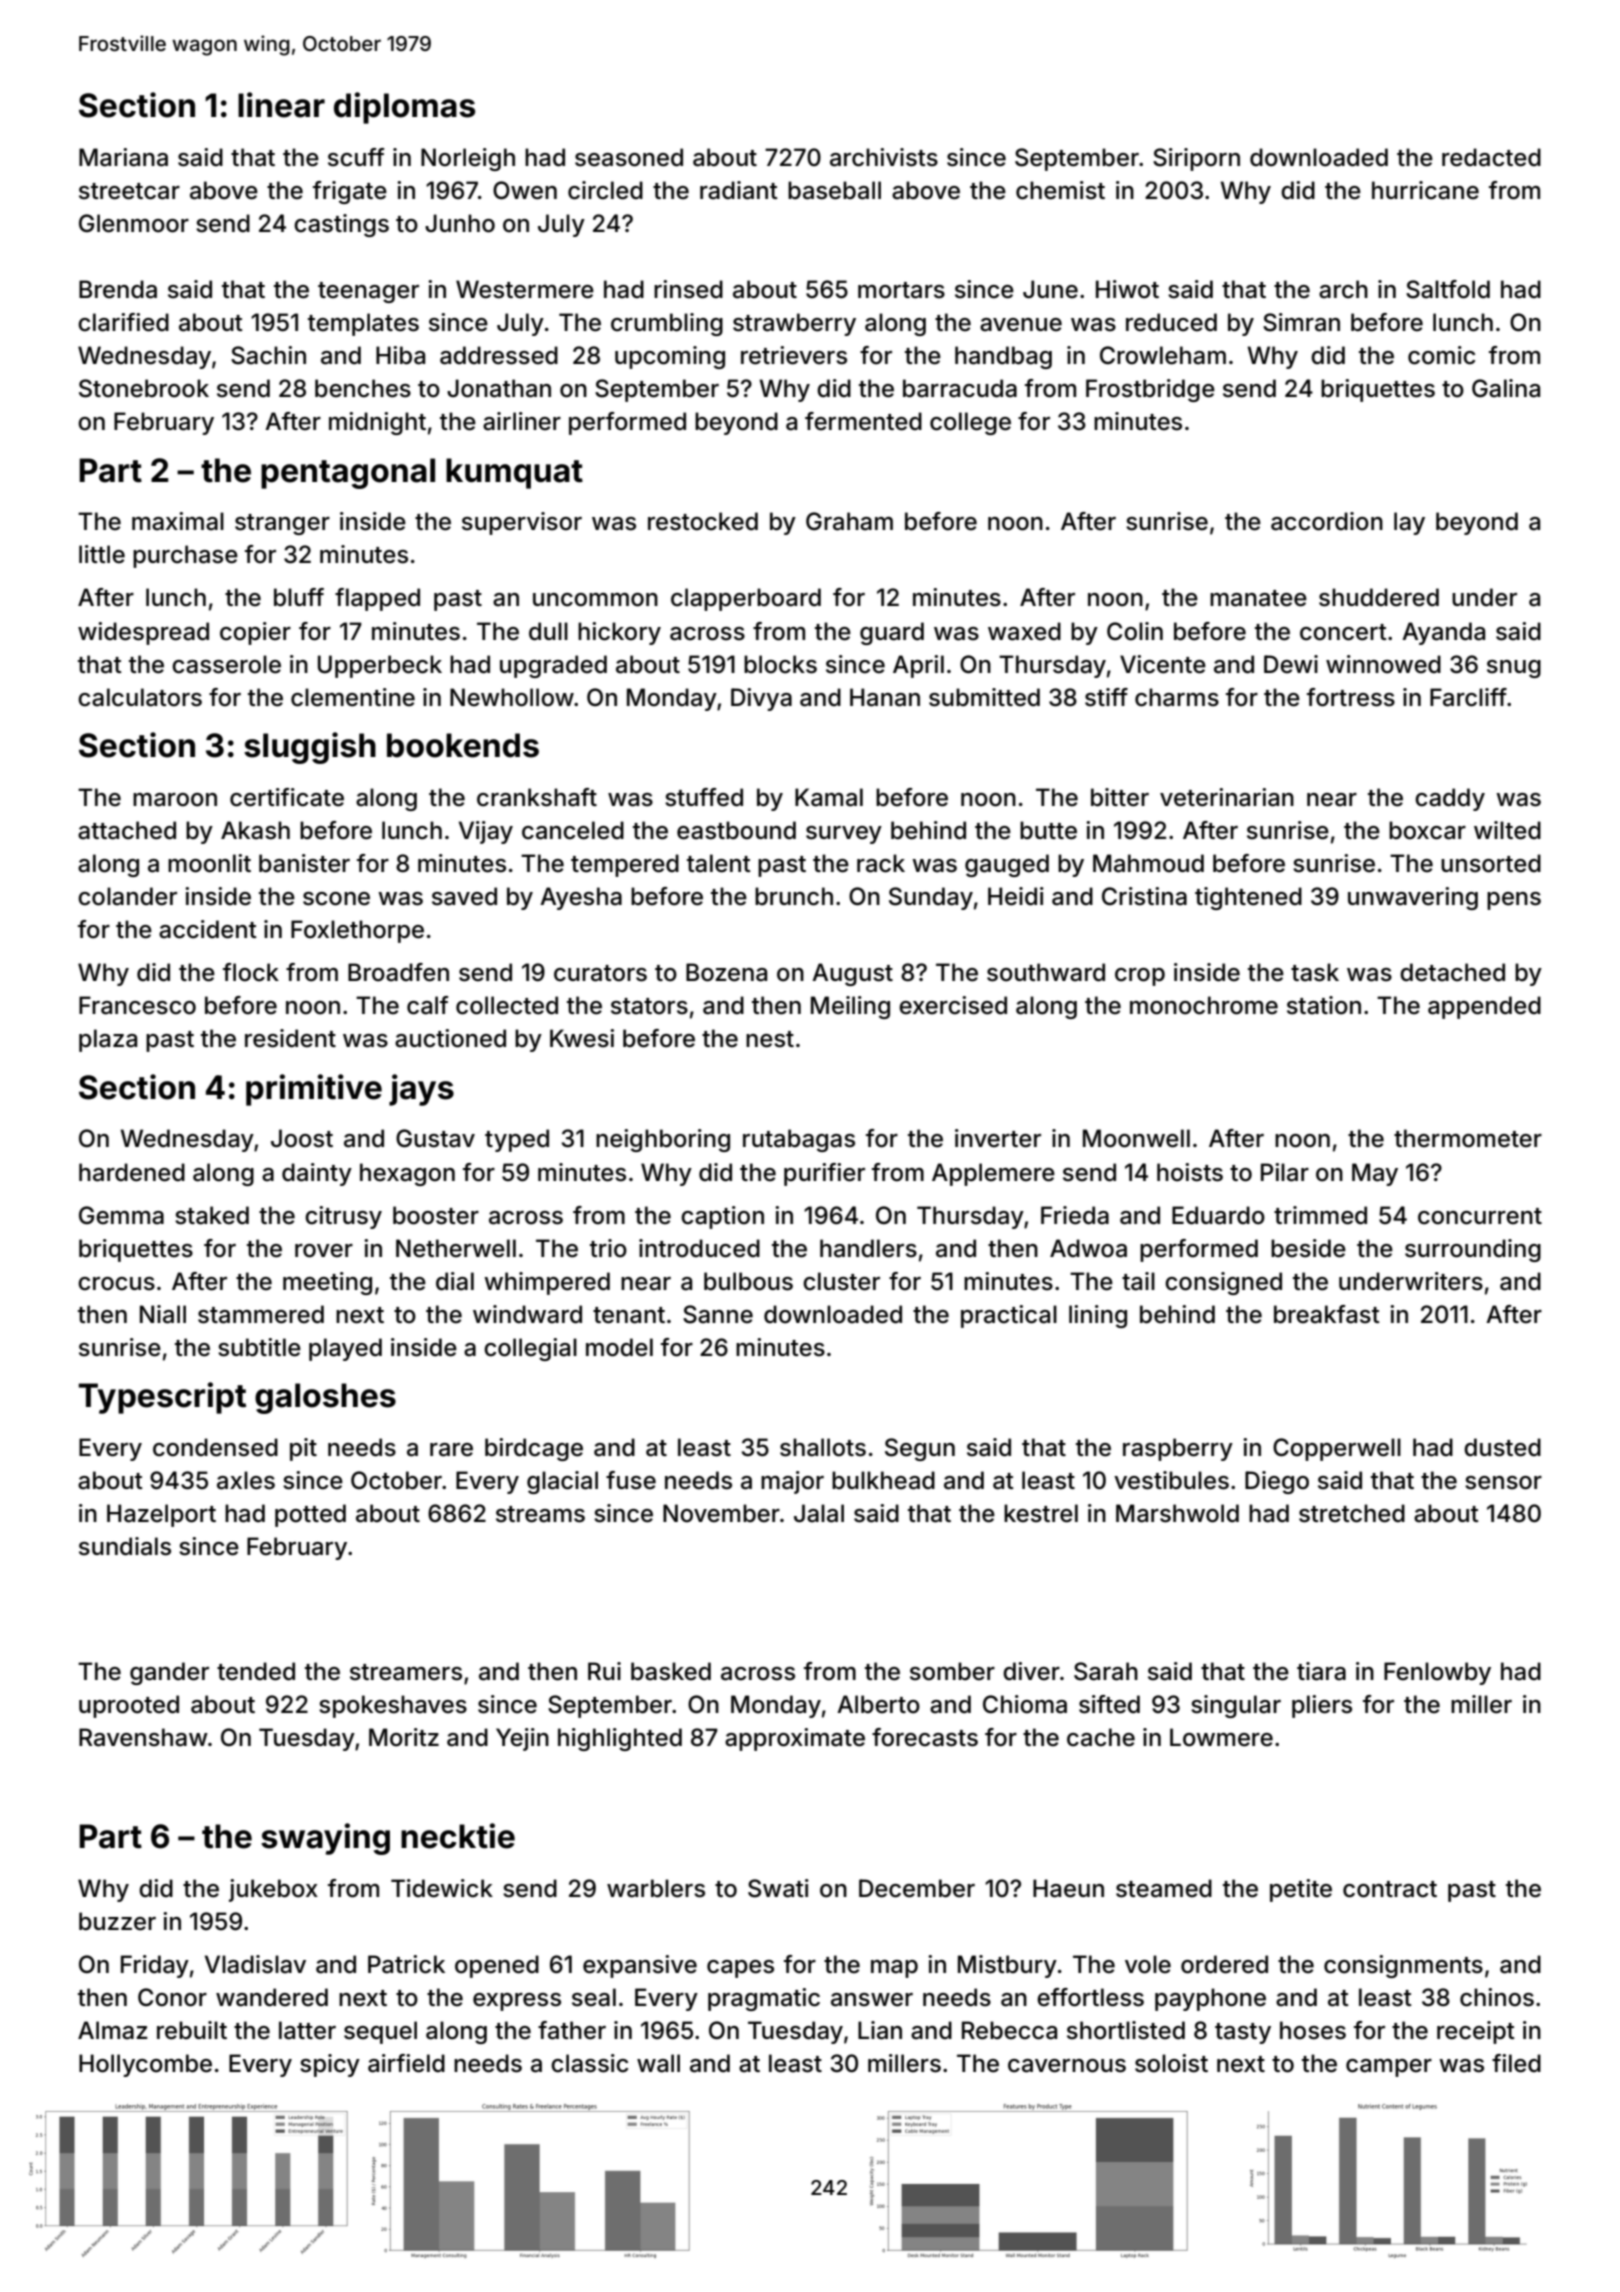  I want to click on widespread, so click(143, 633).
